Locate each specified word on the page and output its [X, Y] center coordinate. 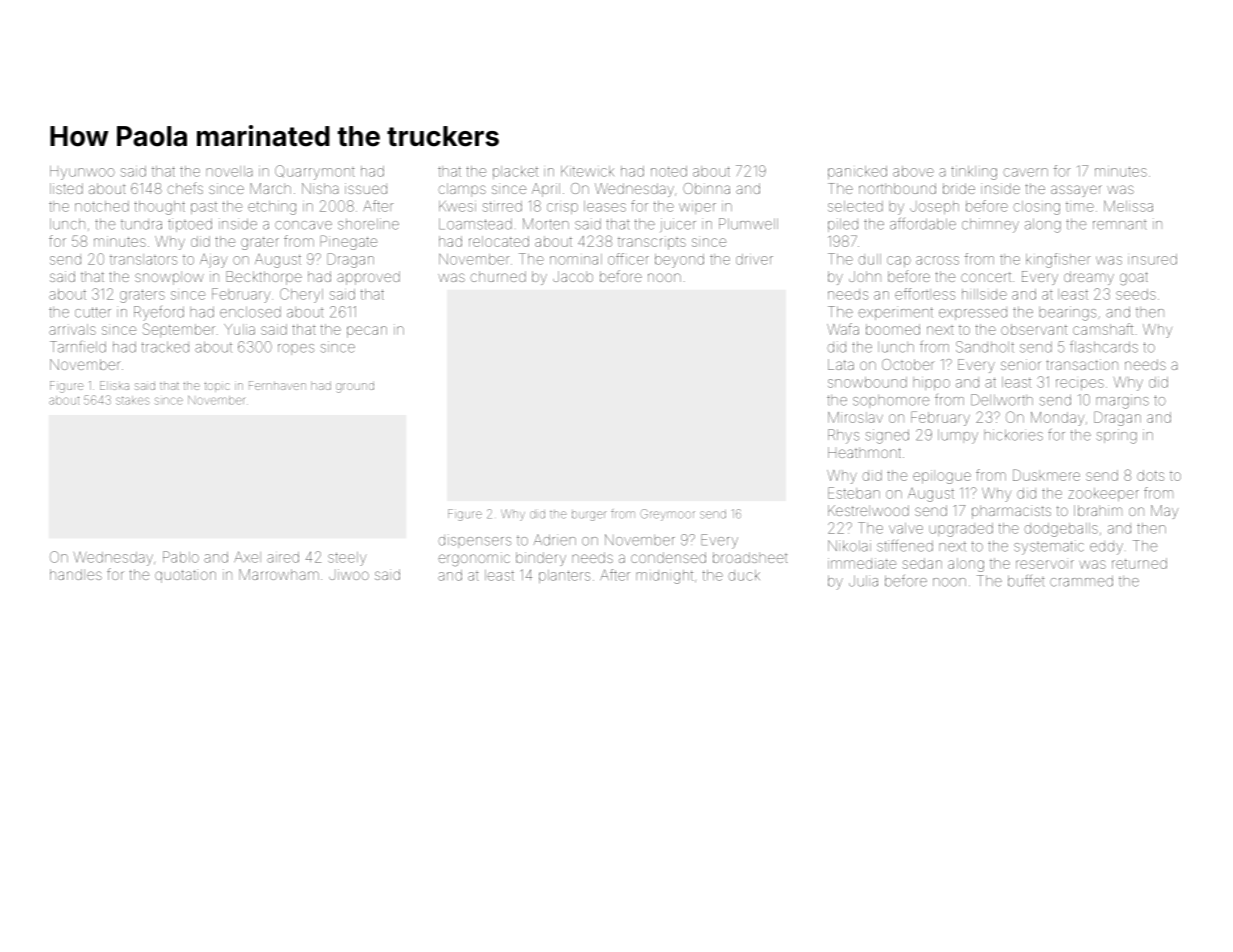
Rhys [843, 436]
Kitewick [587, 171]
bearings [1067, 313]
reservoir [1045, 564]
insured [1152, 259]
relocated [499, 241]
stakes [132, 400]
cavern [1025, 172]
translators [143, 259]
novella [229, 171]
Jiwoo [349, 574]
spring [1117, 436]
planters [564, 576]
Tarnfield [78, 347]
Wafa [843, 329]
